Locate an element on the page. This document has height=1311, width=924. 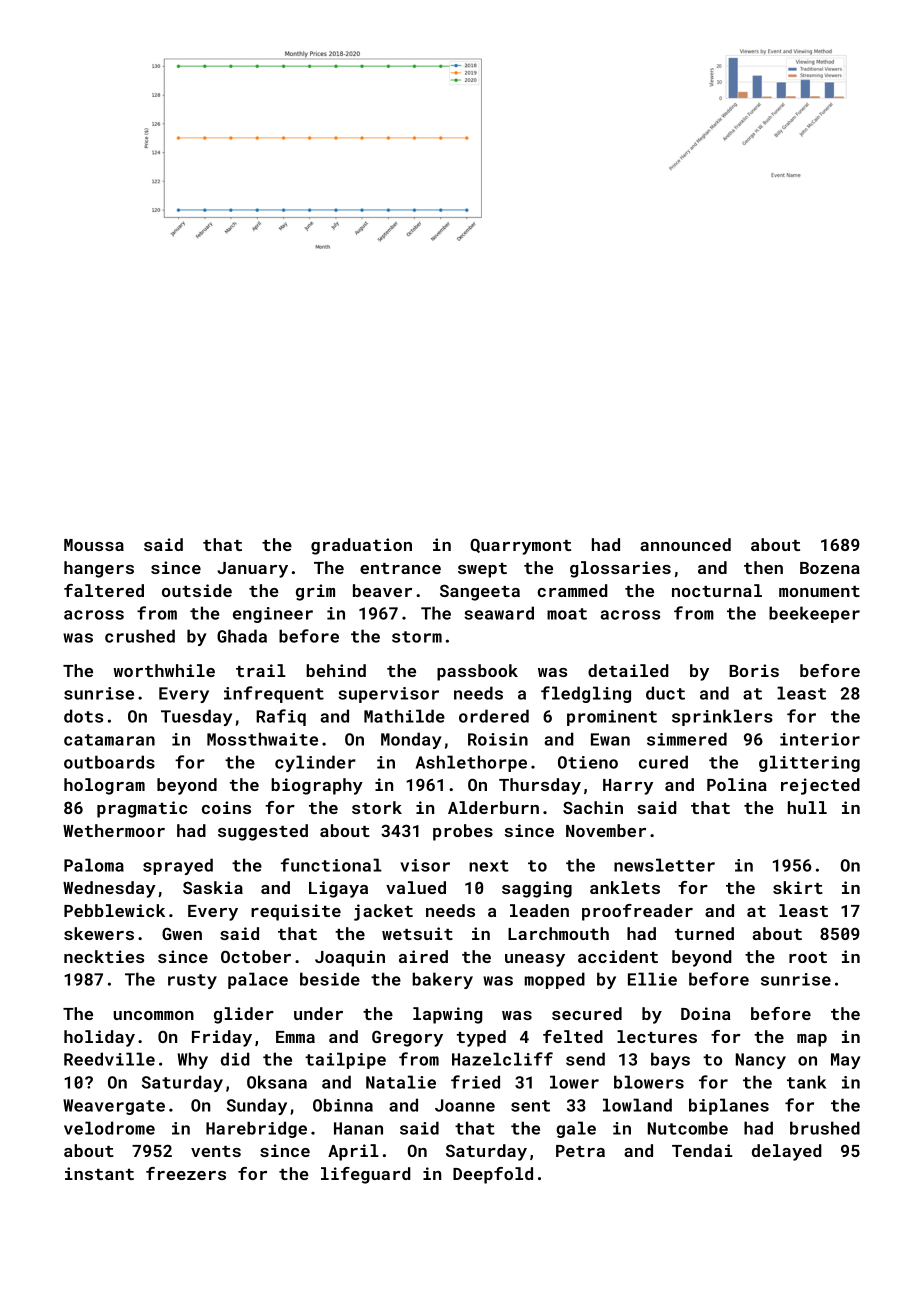
Moussa is located at coordinates (94, 545).
